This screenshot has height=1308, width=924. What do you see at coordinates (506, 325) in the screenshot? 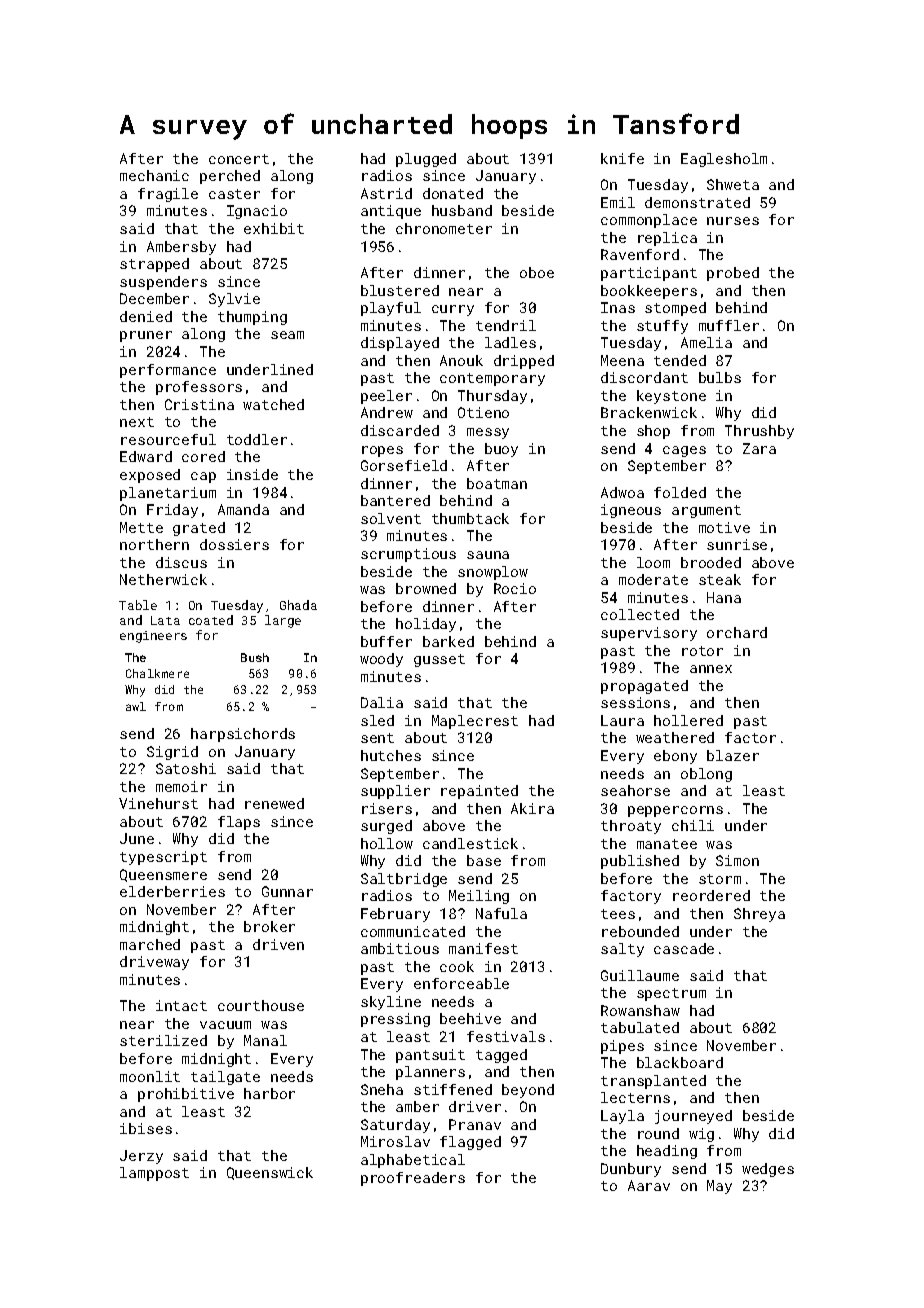
I see `tendril` at bounding box center [506, 325].
